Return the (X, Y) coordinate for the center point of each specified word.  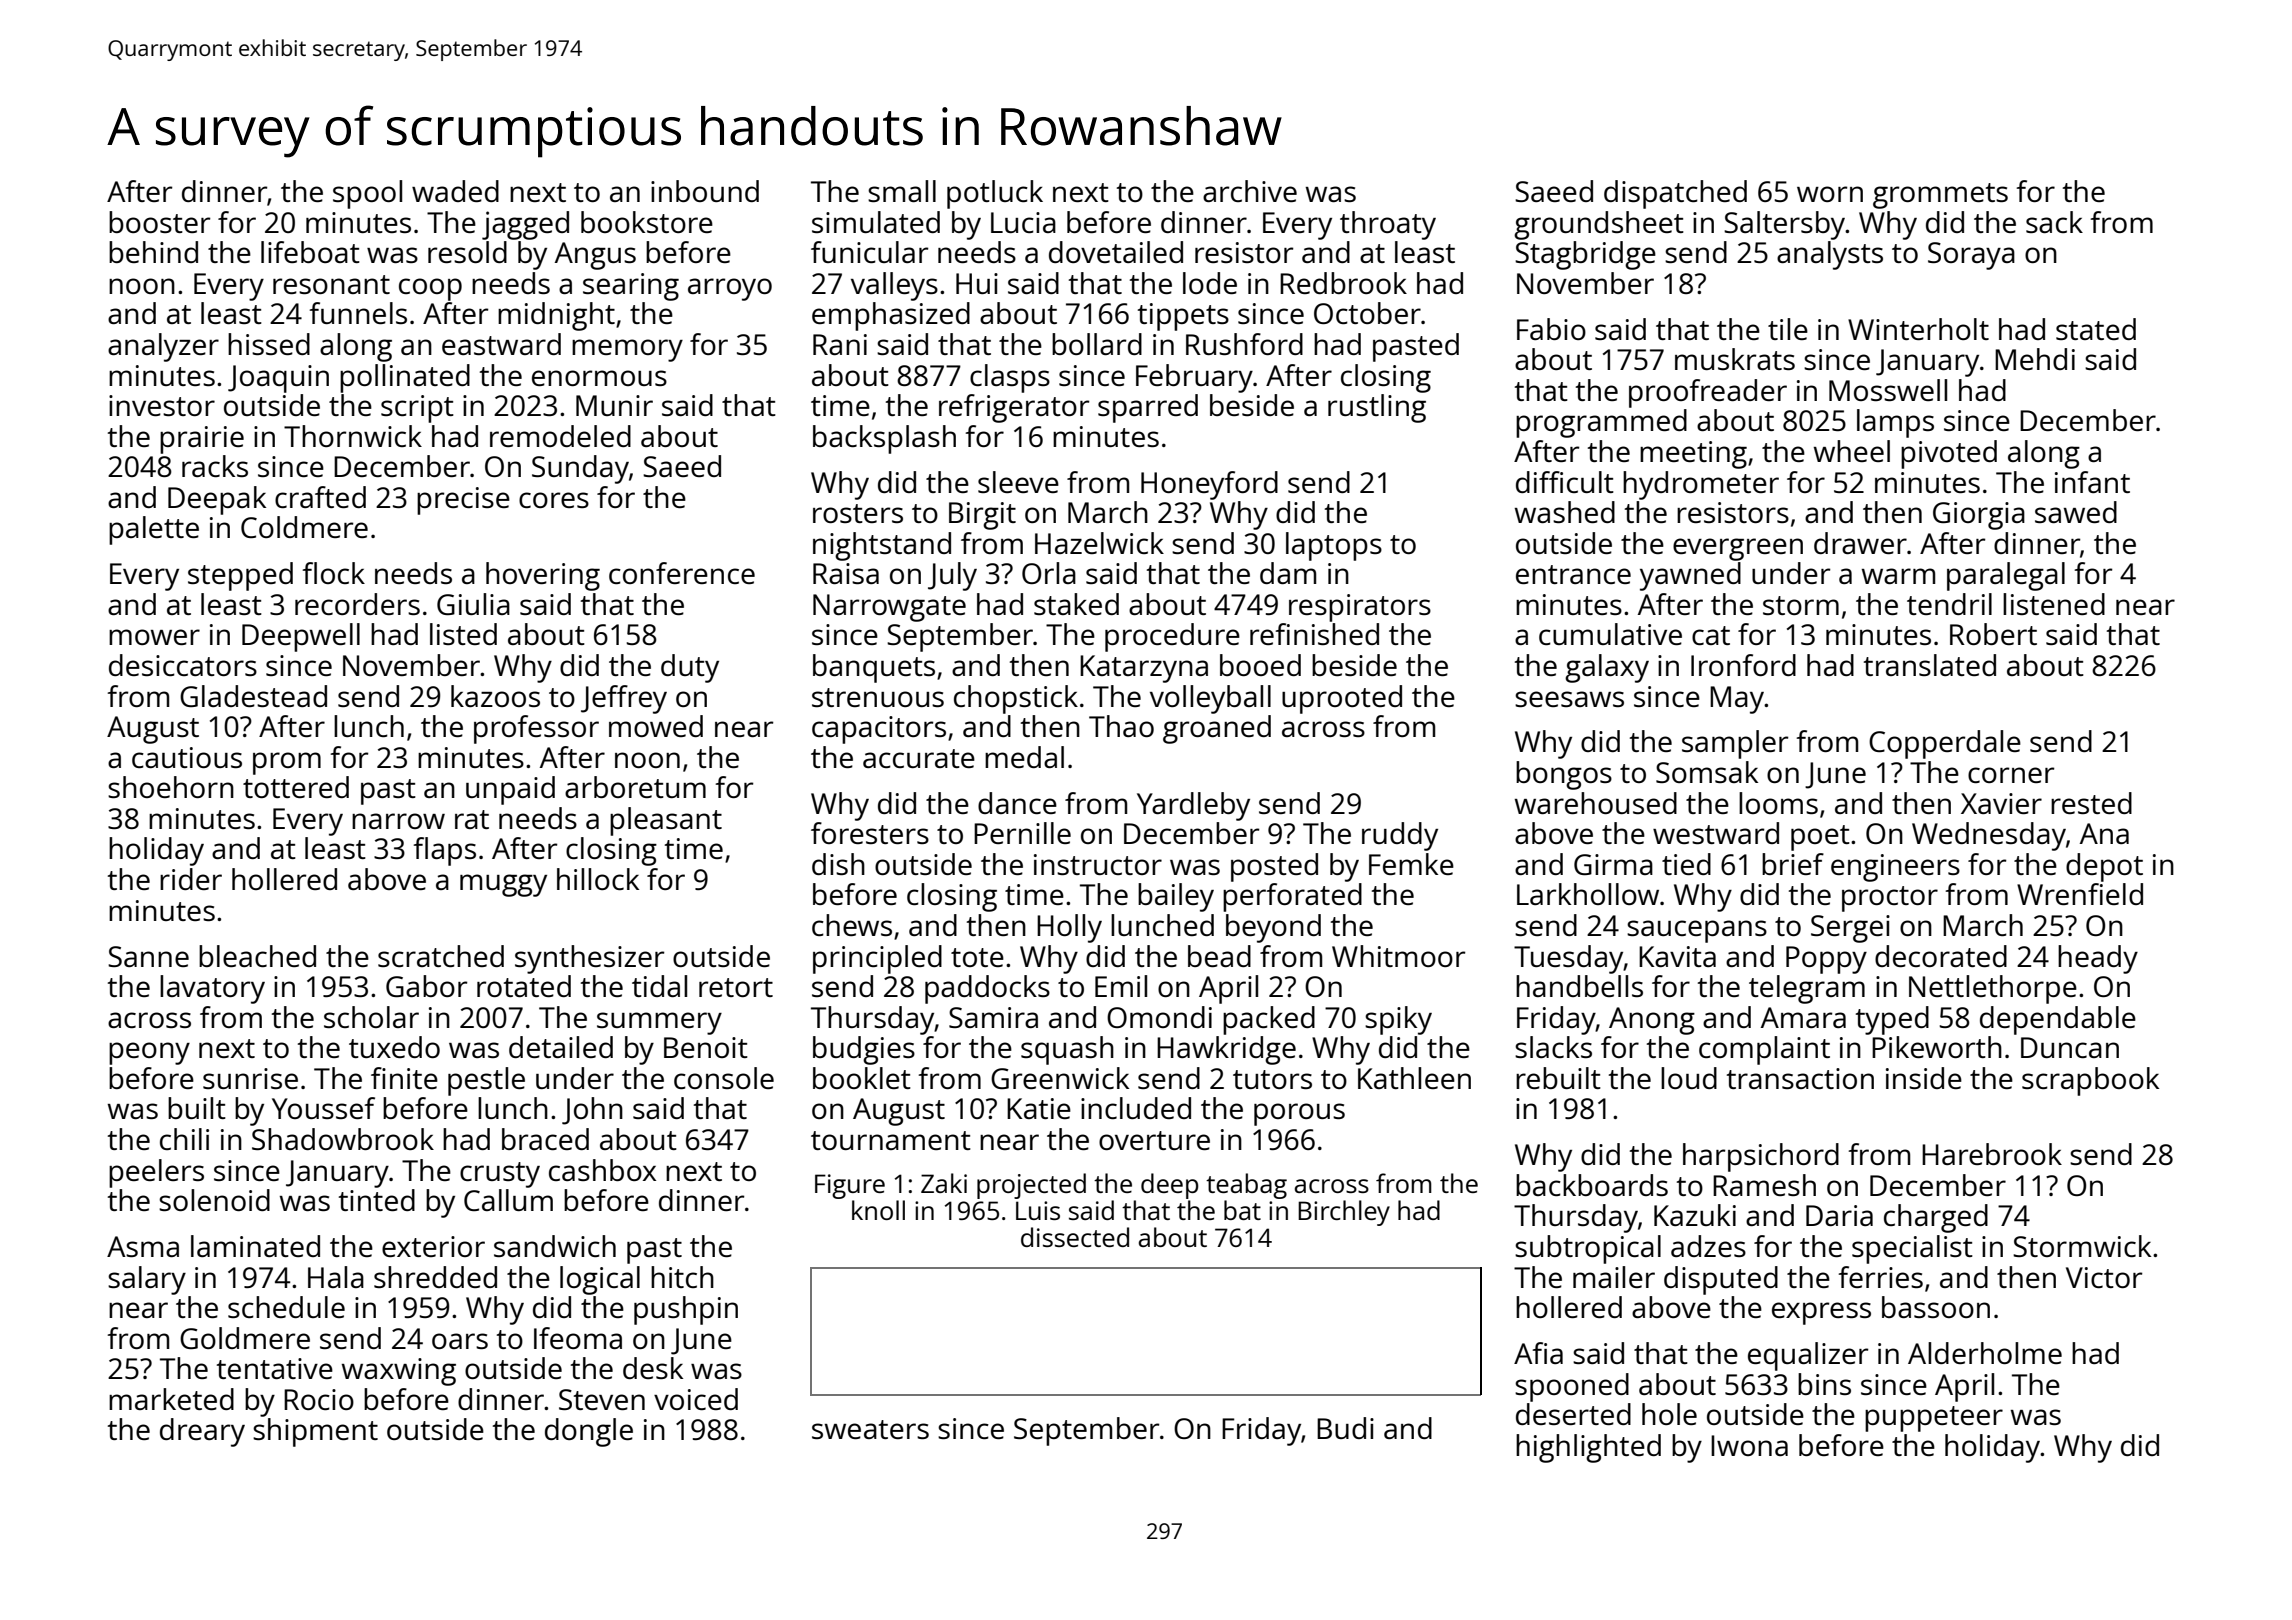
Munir (614, 405)
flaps (445, 851)
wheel (1852, 451)
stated (2096, 329)
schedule (286, 1307)
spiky (1398, 1020)
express (1821, 1313)
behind (153, 252)
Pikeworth (1937, 1047)
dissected (1075, 1237)
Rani (840, 344)
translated (1930, 665)
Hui (977, 283)
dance (1017, 803)
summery (659, 1023)
